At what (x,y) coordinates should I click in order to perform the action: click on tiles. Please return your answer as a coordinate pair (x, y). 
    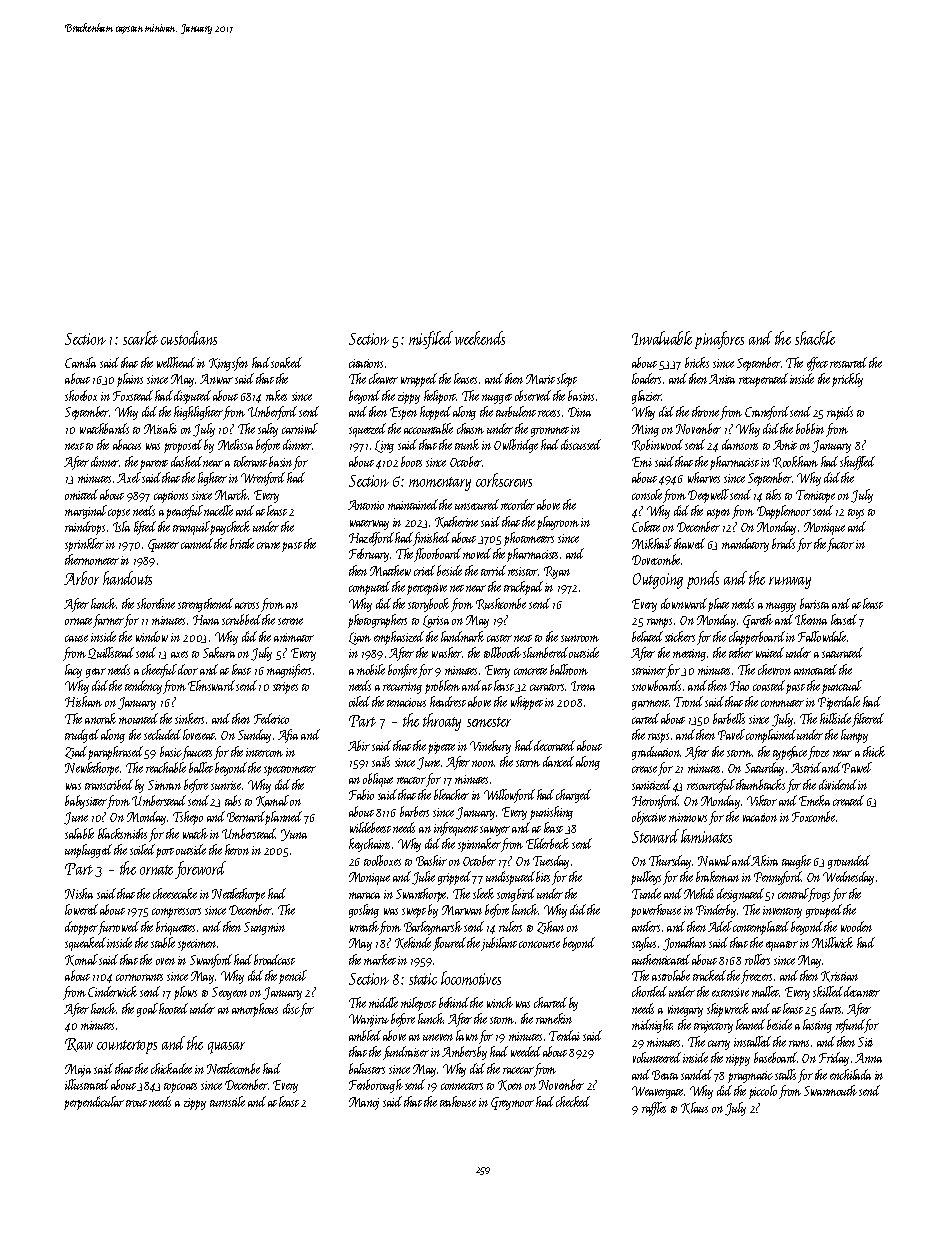
    Looking at the image, I should click on (773, 494).
